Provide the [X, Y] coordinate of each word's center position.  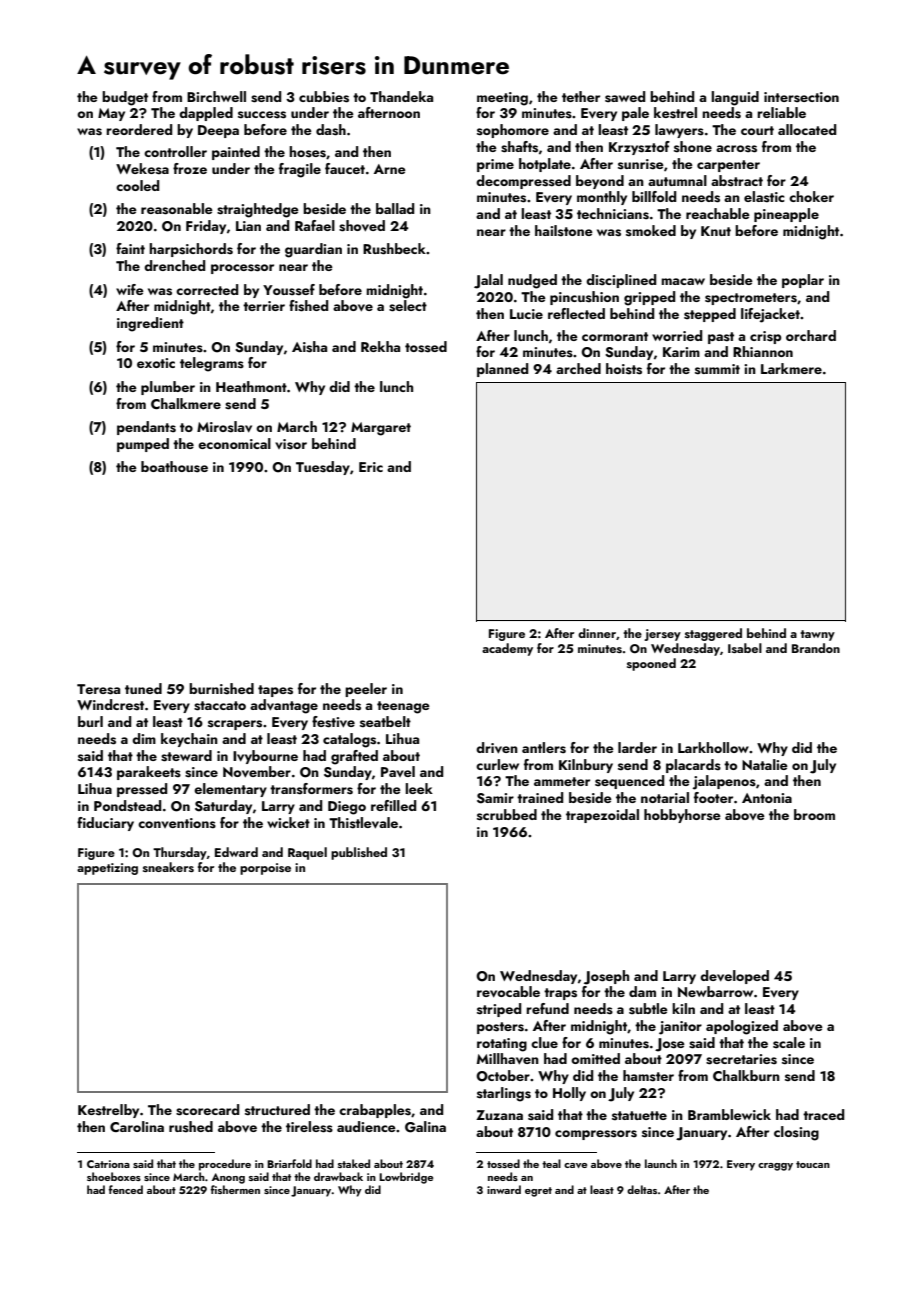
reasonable [177, 209]
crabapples [375, 1111]
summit [717, 369]
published [359, 853]
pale [635, 114]
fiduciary [105, 824]
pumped [143, 445]
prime [495, 165]
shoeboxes [114, 1176]
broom [814, 814]
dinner [597, 633]
